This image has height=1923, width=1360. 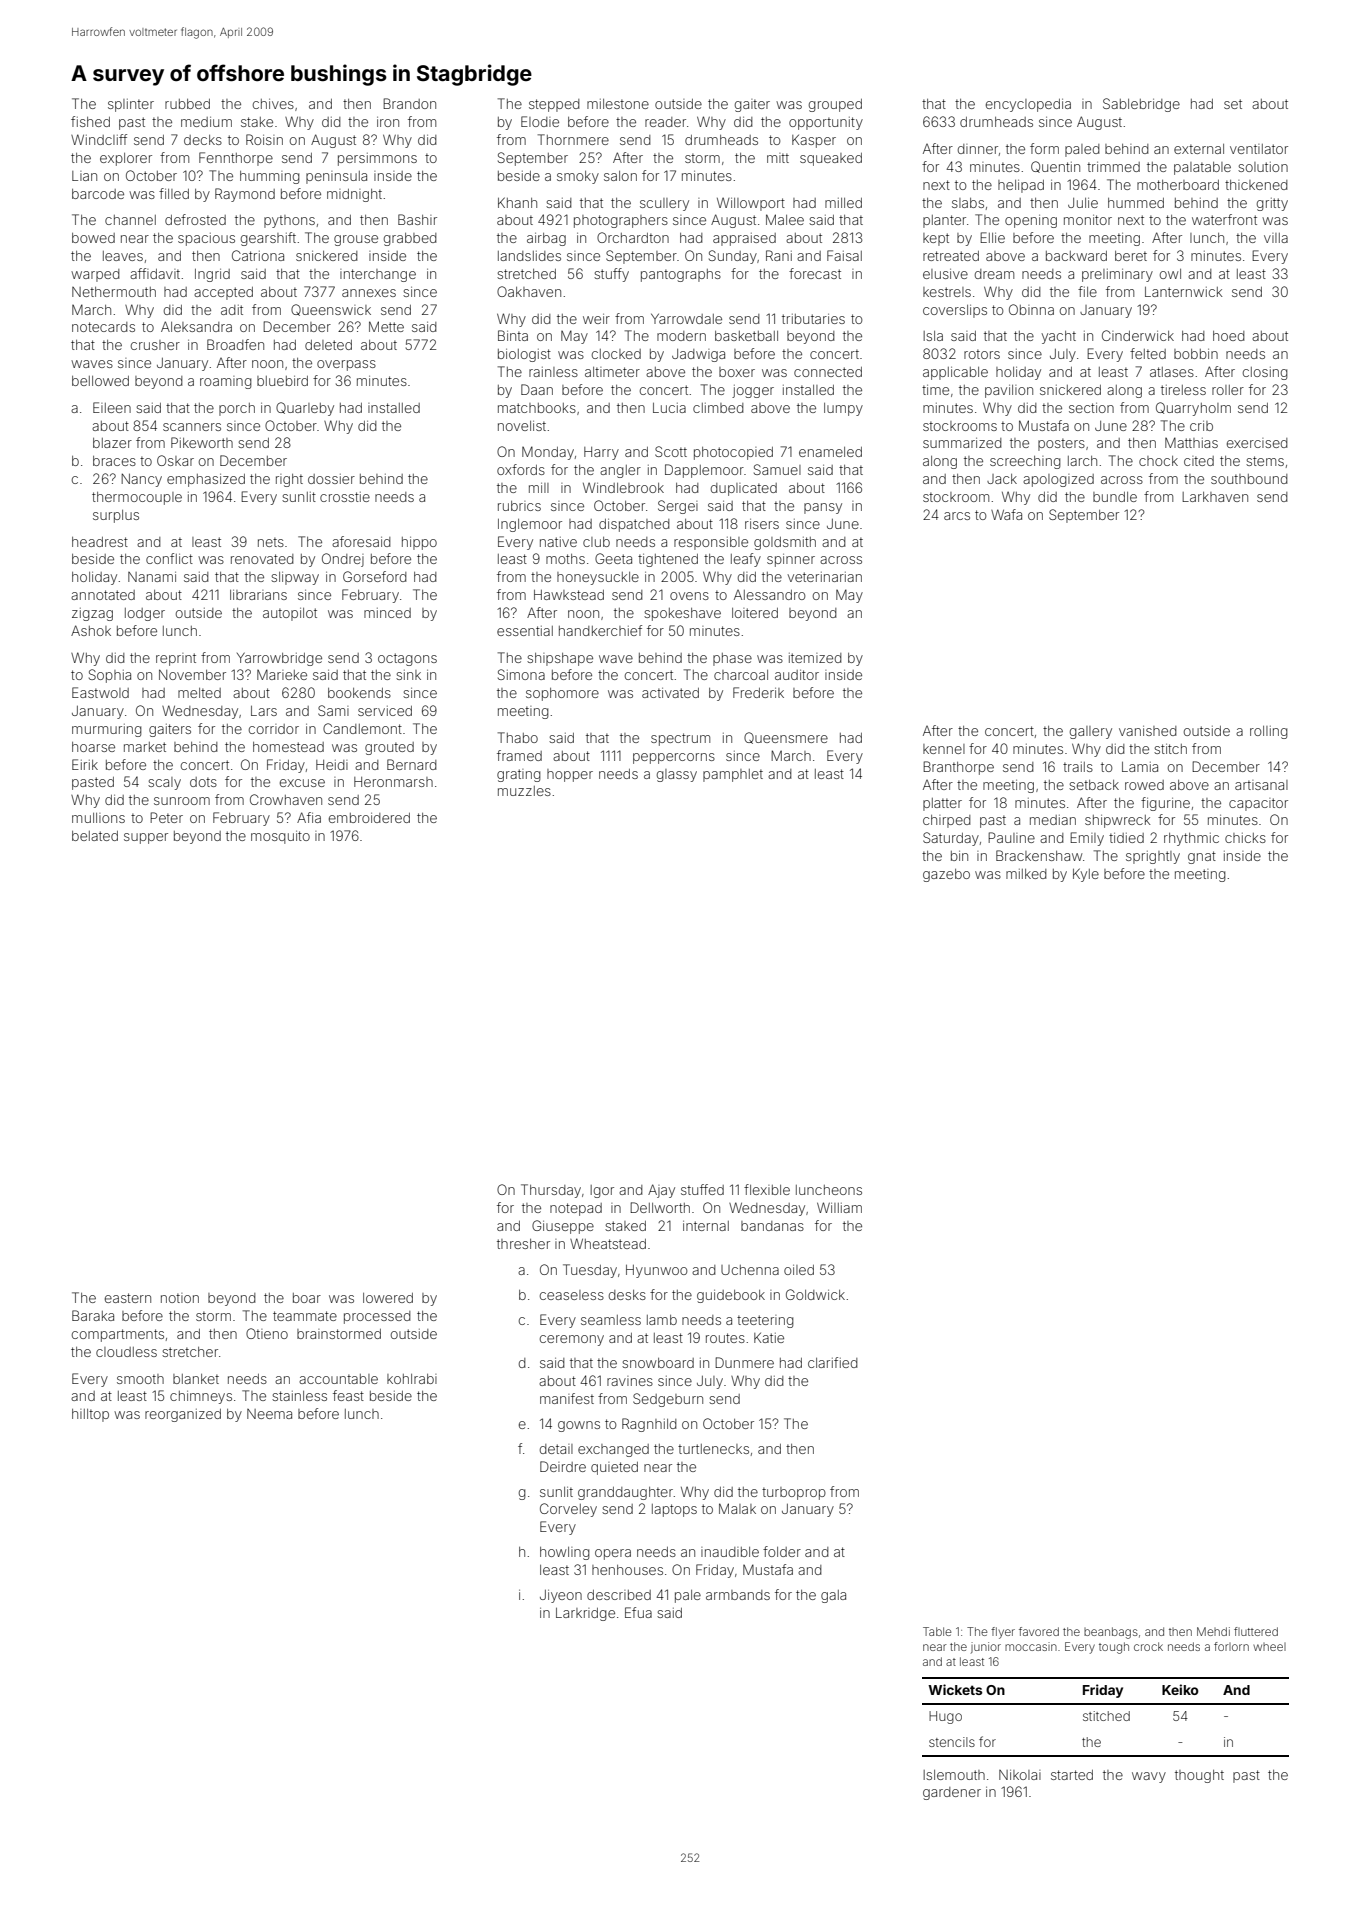 What do you see at coordinates (1003, 1633) in the image?
I see `flyer` at bounding box center [1003, 1633].
